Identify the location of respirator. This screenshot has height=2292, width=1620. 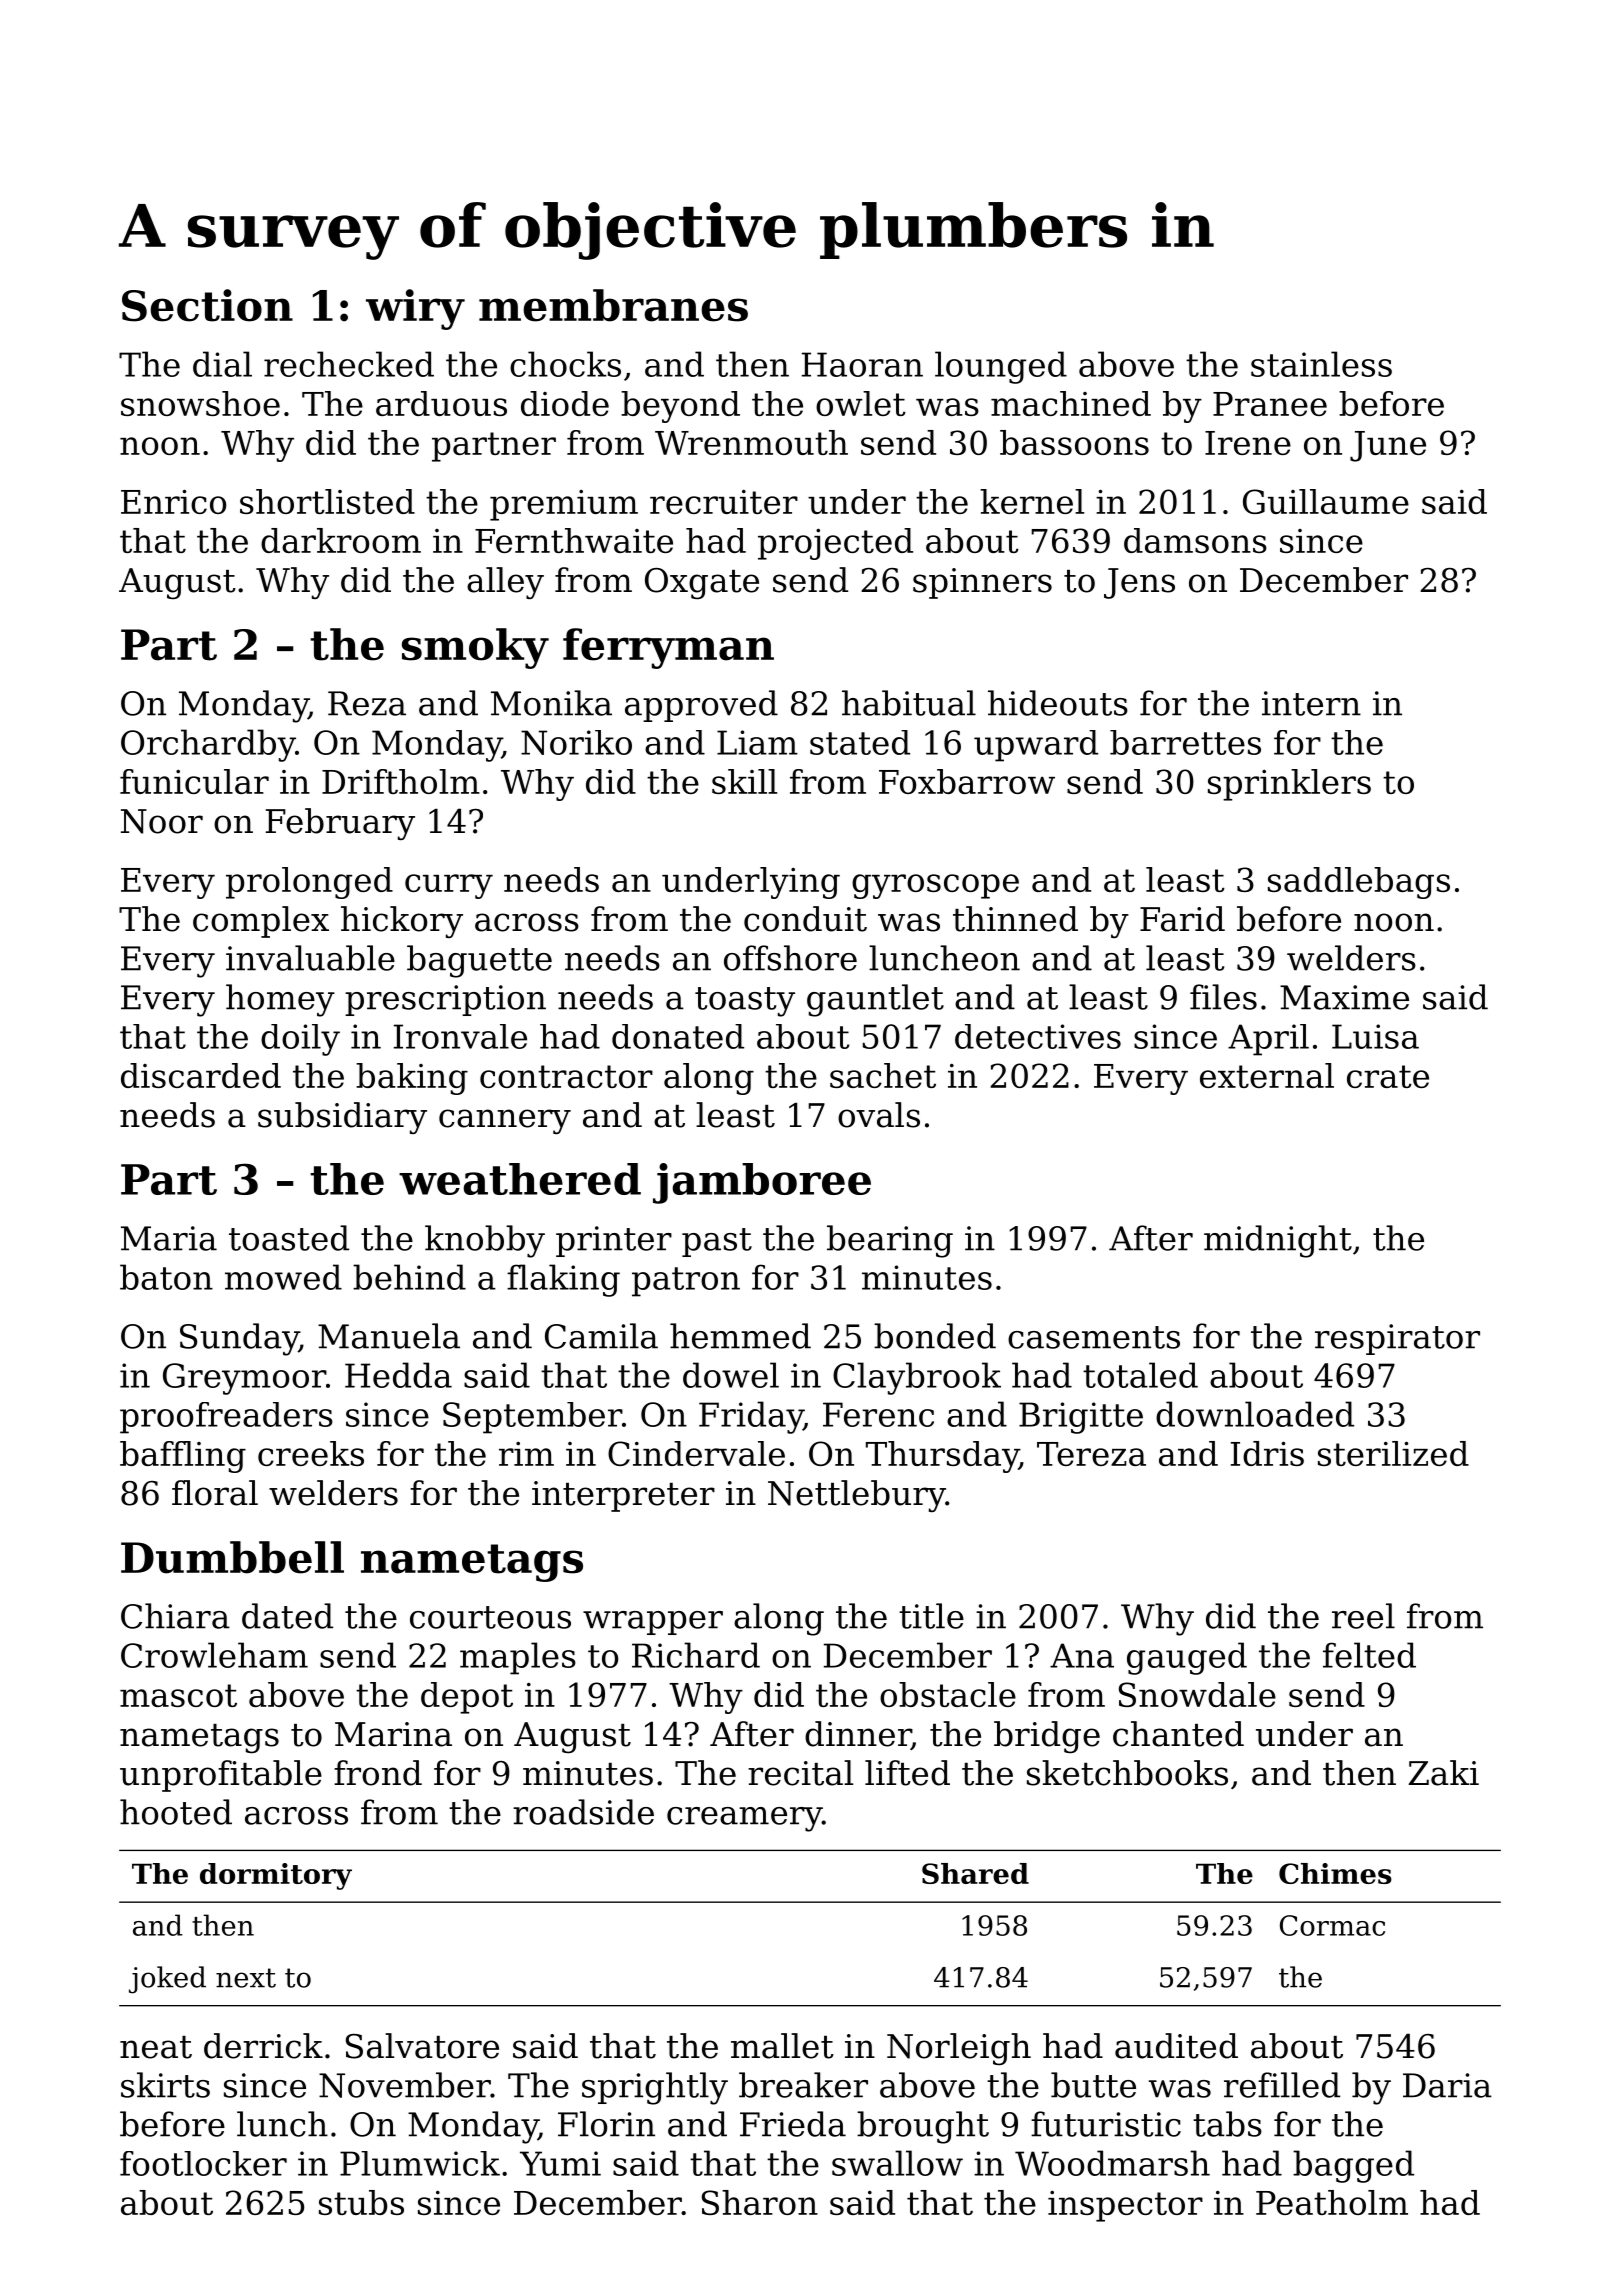
(1397, 1339).
